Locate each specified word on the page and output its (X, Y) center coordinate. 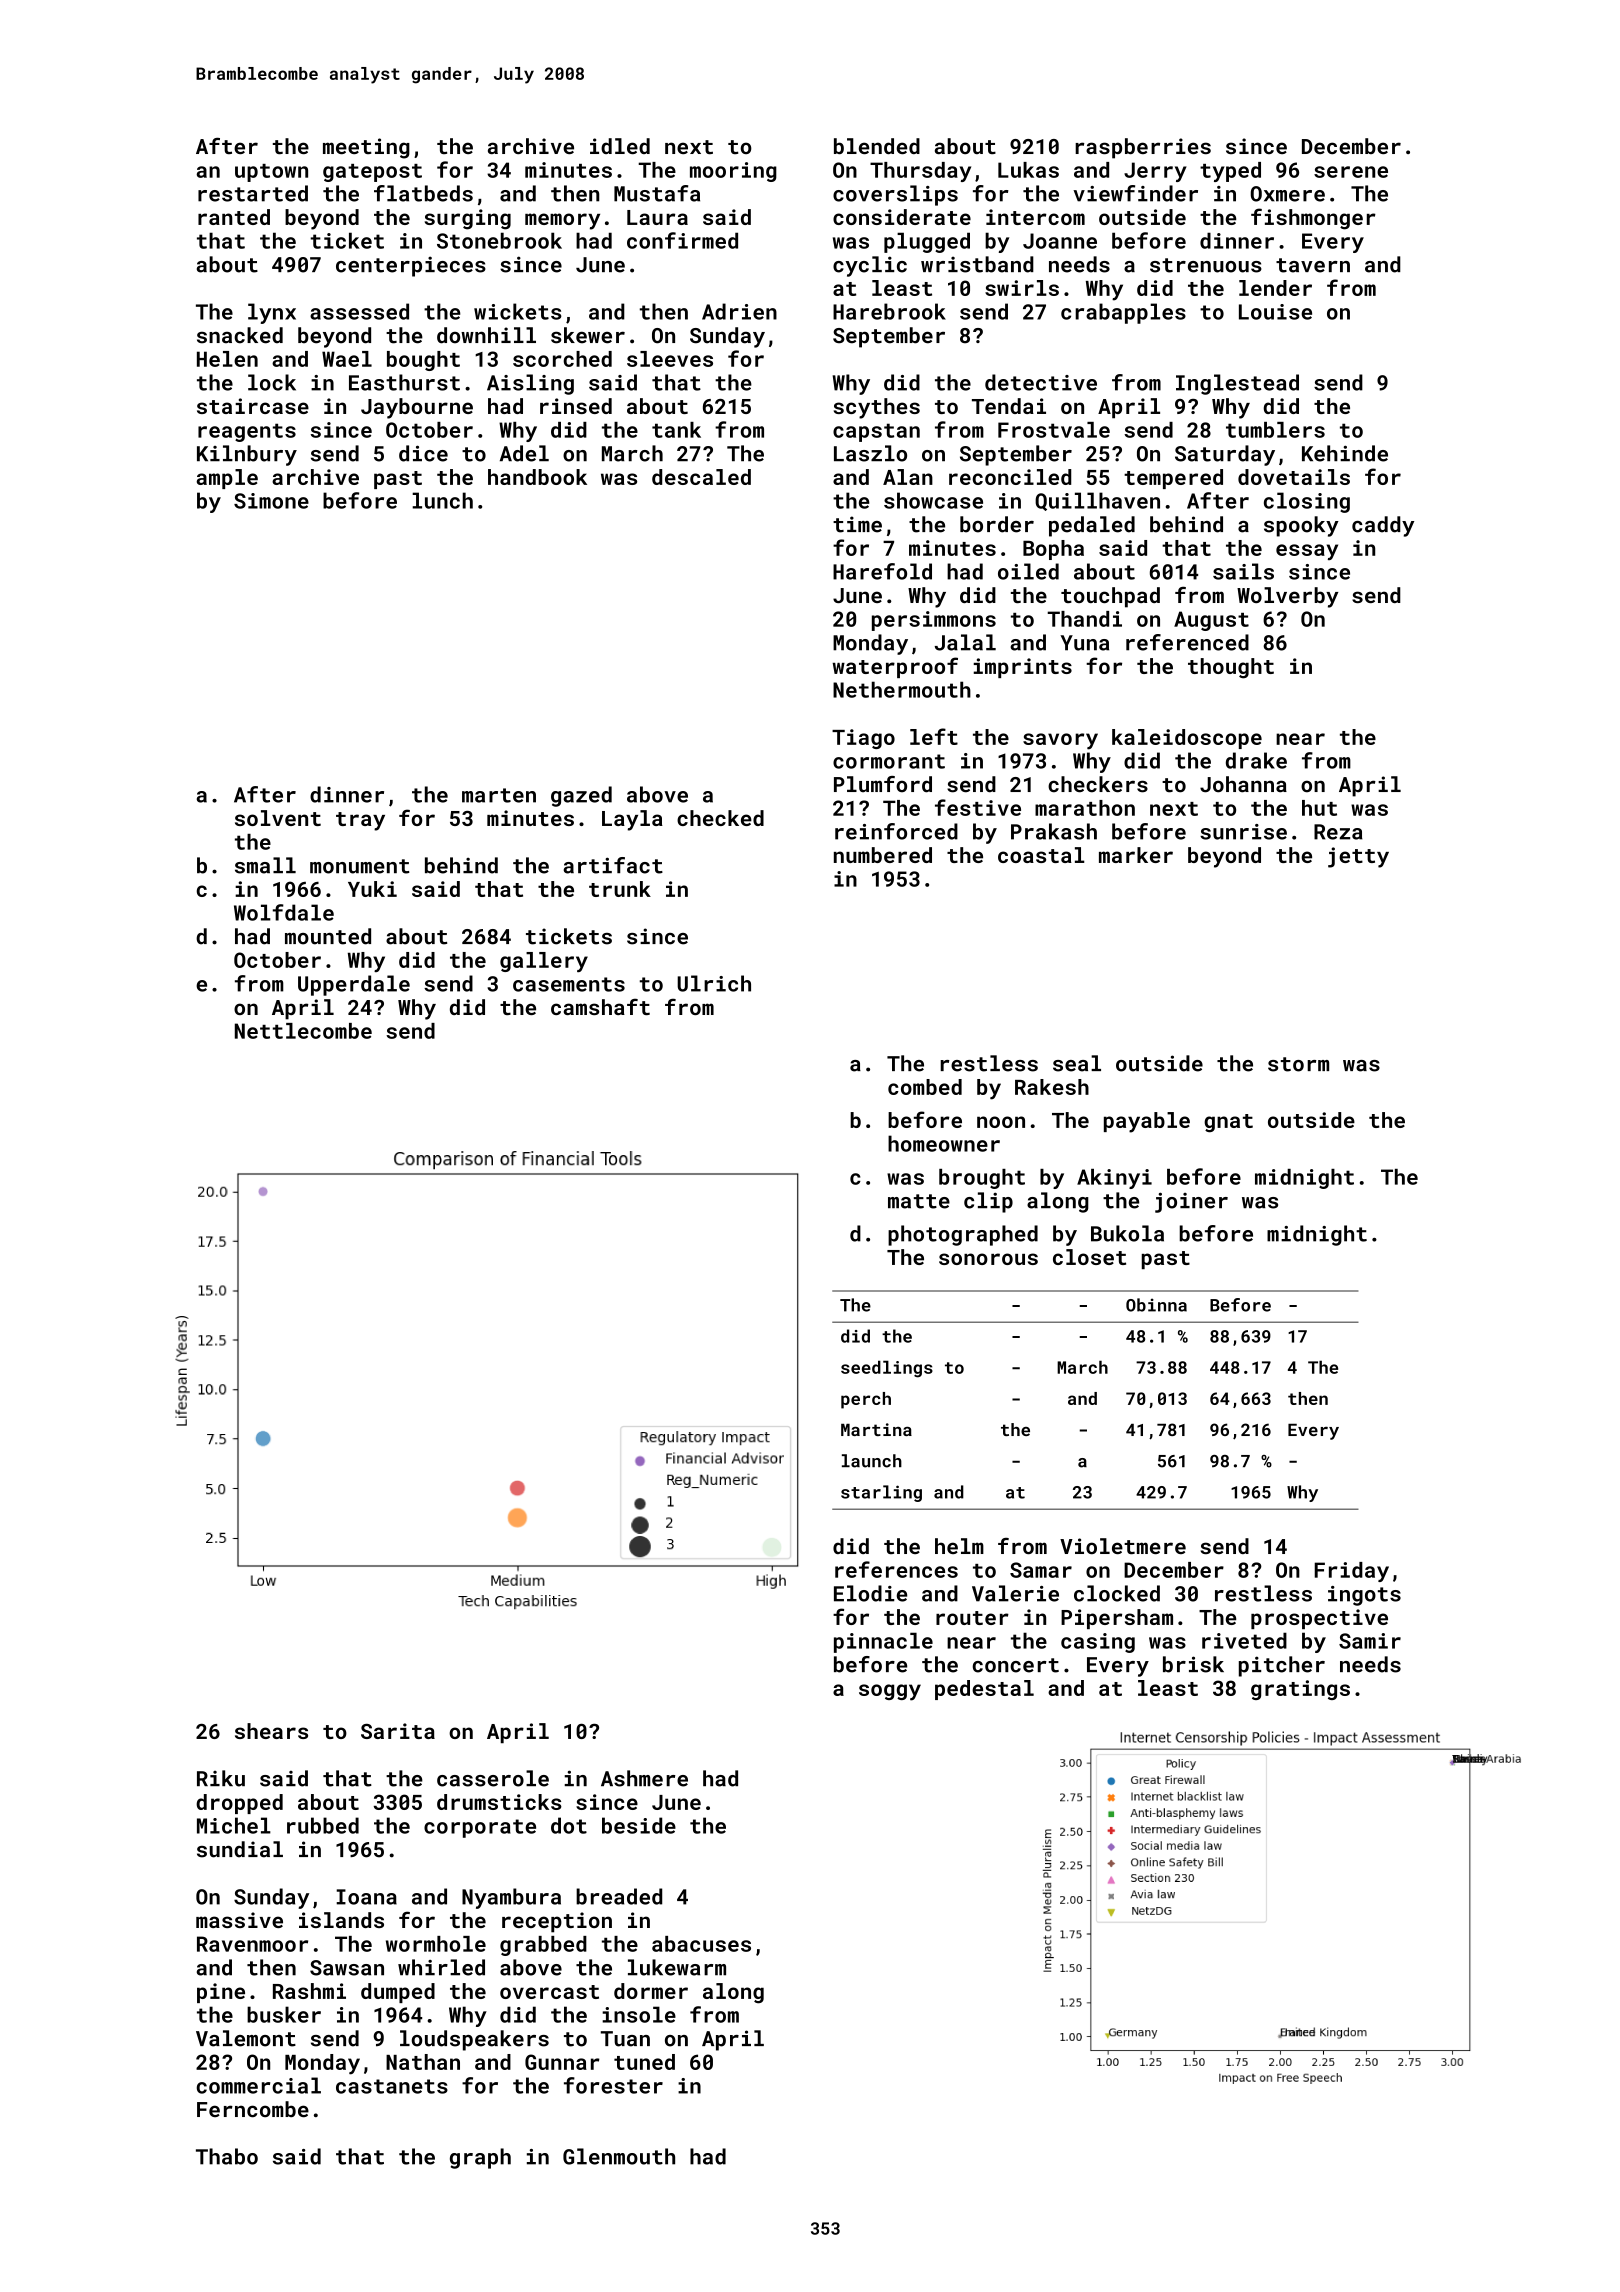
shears (271, 1731)
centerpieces (411, 266)
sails (1243, 571)
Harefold (882, 571)
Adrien (739, 311)
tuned (644, 2062)
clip (988, 1202)
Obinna (1156, 1305)
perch (866, 1400)
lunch (442, 500)
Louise (1275, 312)
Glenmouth (619, 2156)
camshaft (600, 1006)
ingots (1364, 1596)
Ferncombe (253, 2109)
